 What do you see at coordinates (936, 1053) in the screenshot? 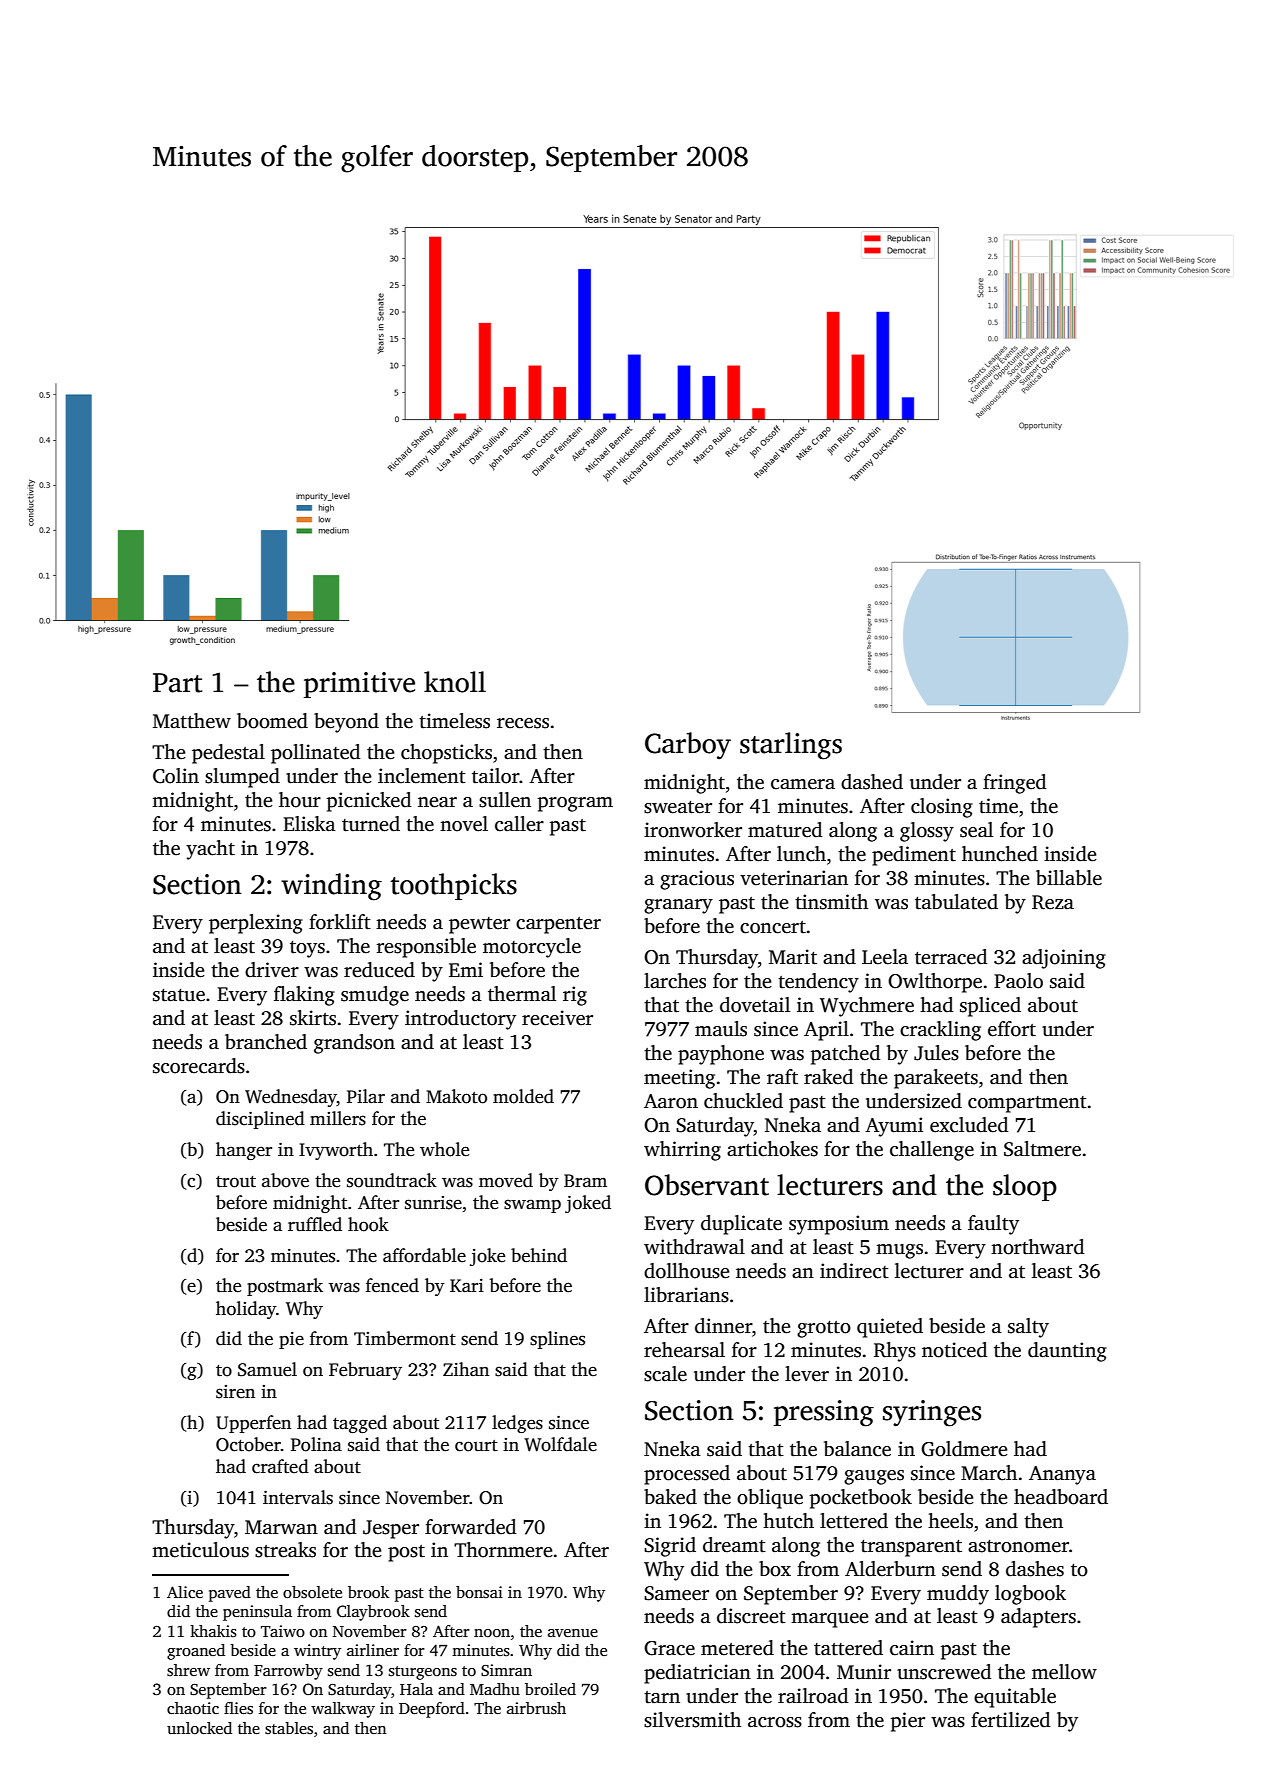
I see `Jules` at bounding box center [936, 1053].
